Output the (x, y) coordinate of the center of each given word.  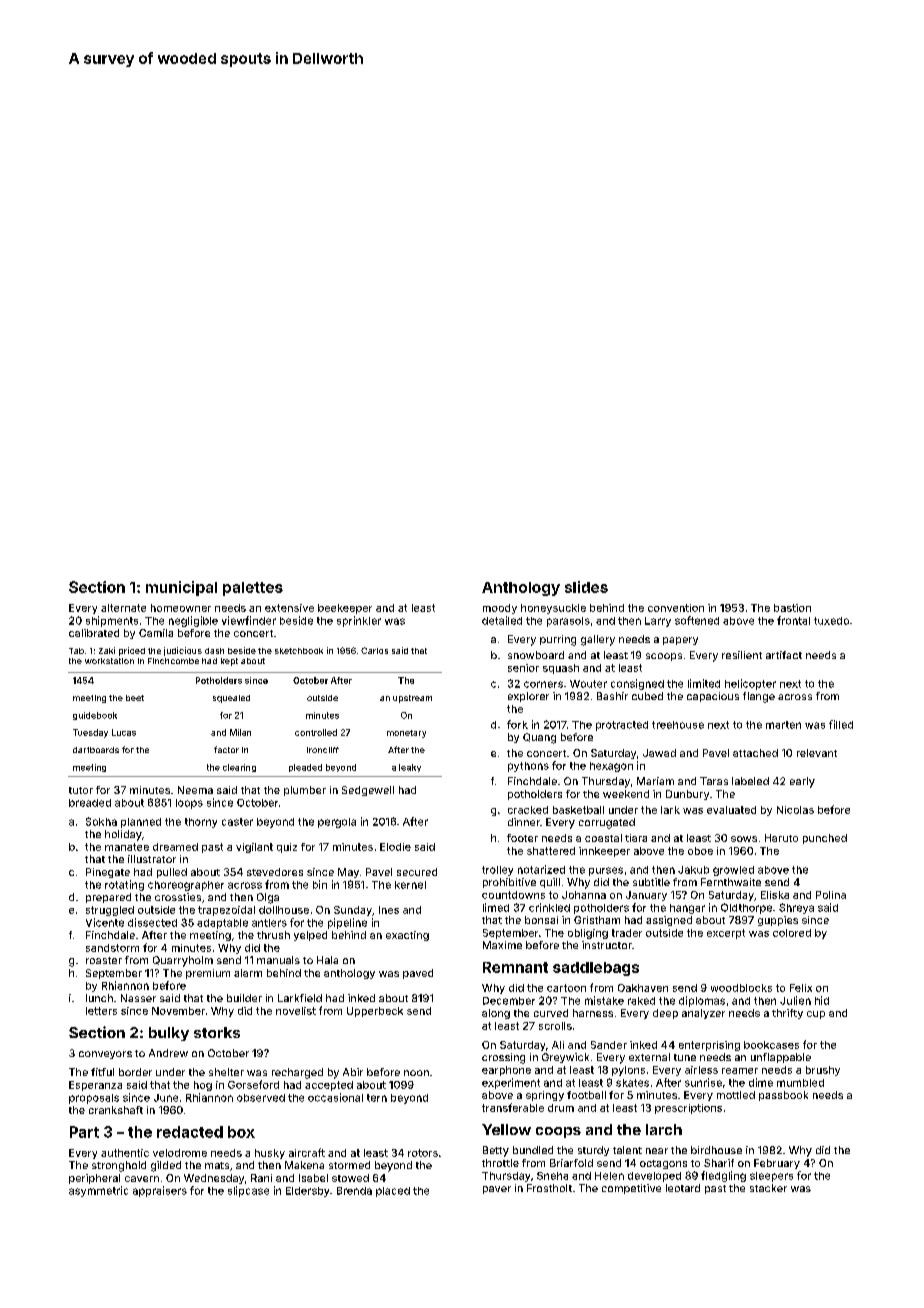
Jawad (659, 753)
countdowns (513, 895)
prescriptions (688, 1109)
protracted (622, 726)
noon (416, 1073)
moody (500, 609)
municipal (181, 588)
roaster (104, 960)
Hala (327, 960)
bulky (169, 1034)
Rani (261, 1178)
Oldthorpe (746, 908)
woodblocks (741, 988)
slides (586, 587)
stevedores (275, 872)
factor (226, 749)
